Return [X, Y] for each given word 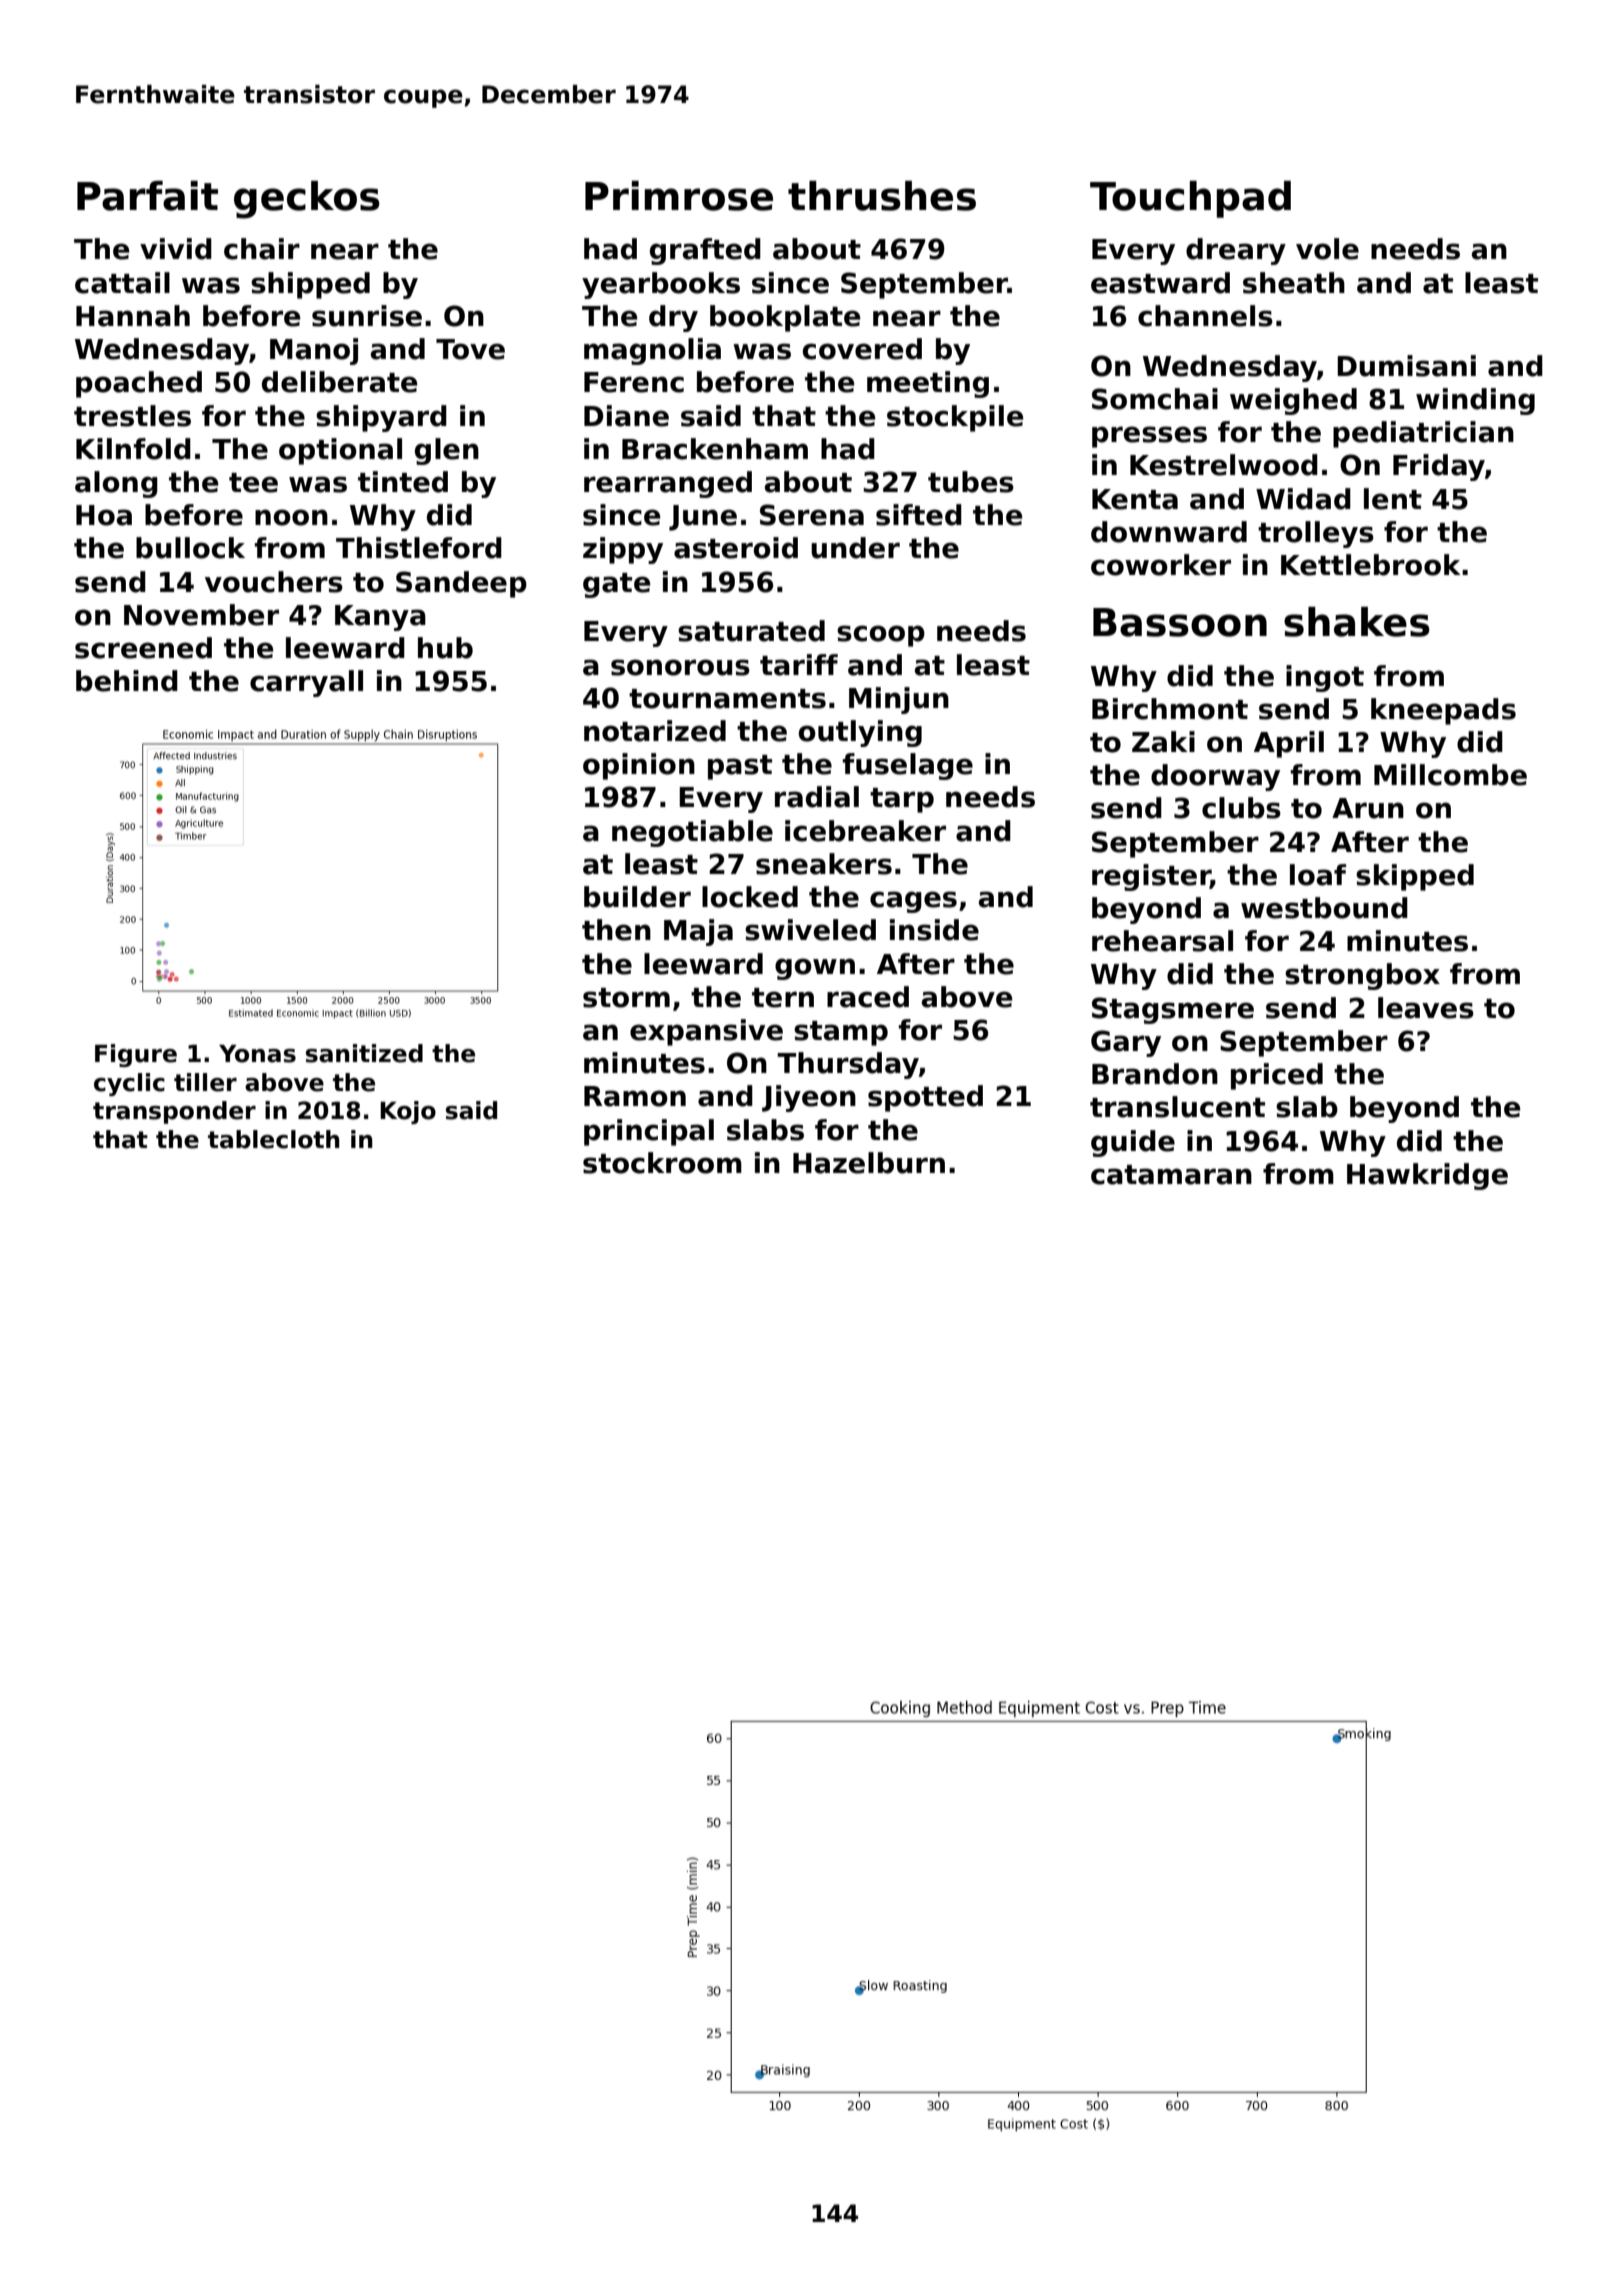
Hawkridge [1427, 1176]
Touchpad [1190, 199]
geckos [307, 200]
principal [649, 1132]
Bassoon [1180, 622]
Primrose [679, 196]
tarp [902, 800]
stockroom [662, 1163]
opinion [639, 766]
